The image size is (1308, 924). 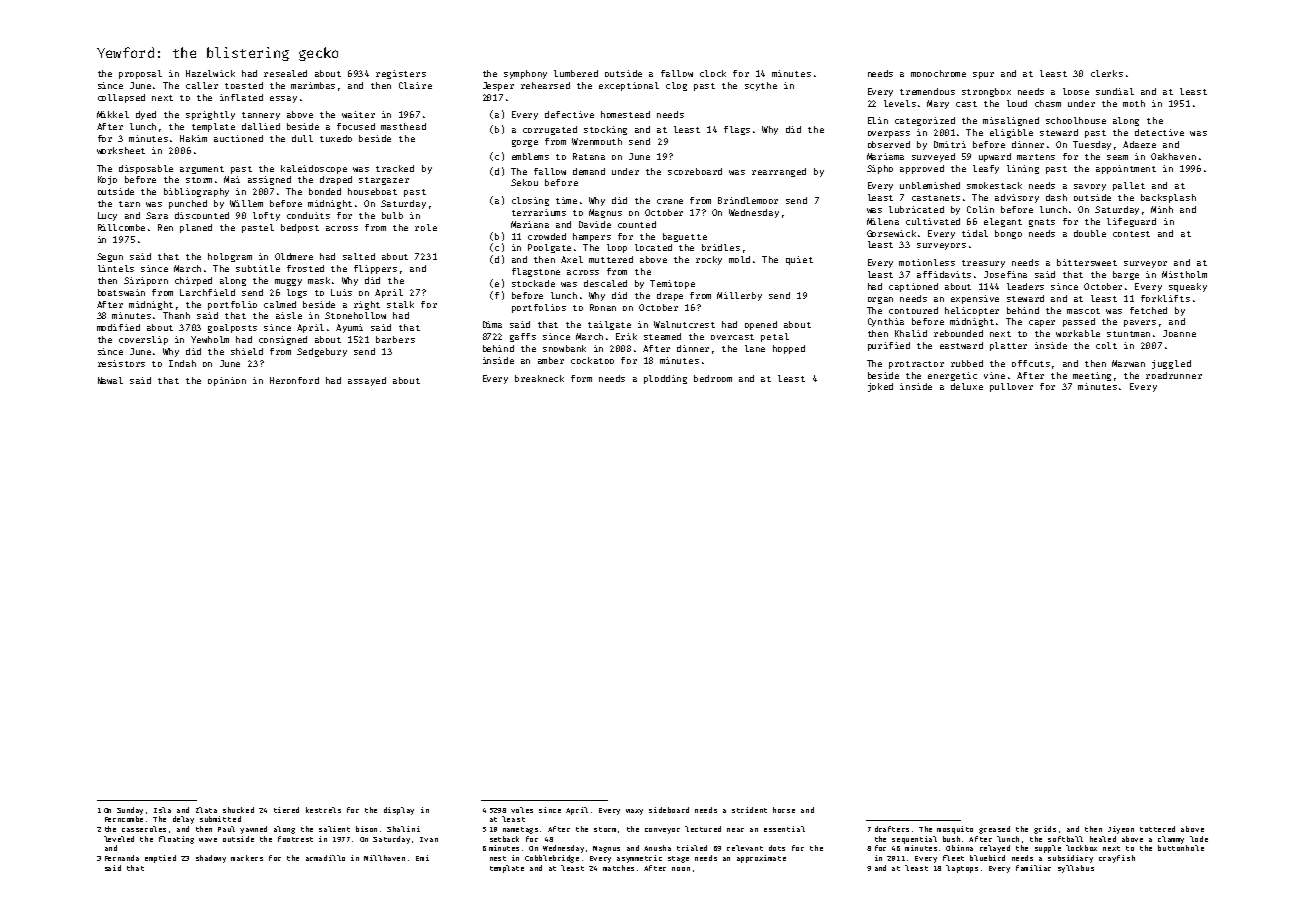 I want to click on clock, so click(x=713, y=73).
